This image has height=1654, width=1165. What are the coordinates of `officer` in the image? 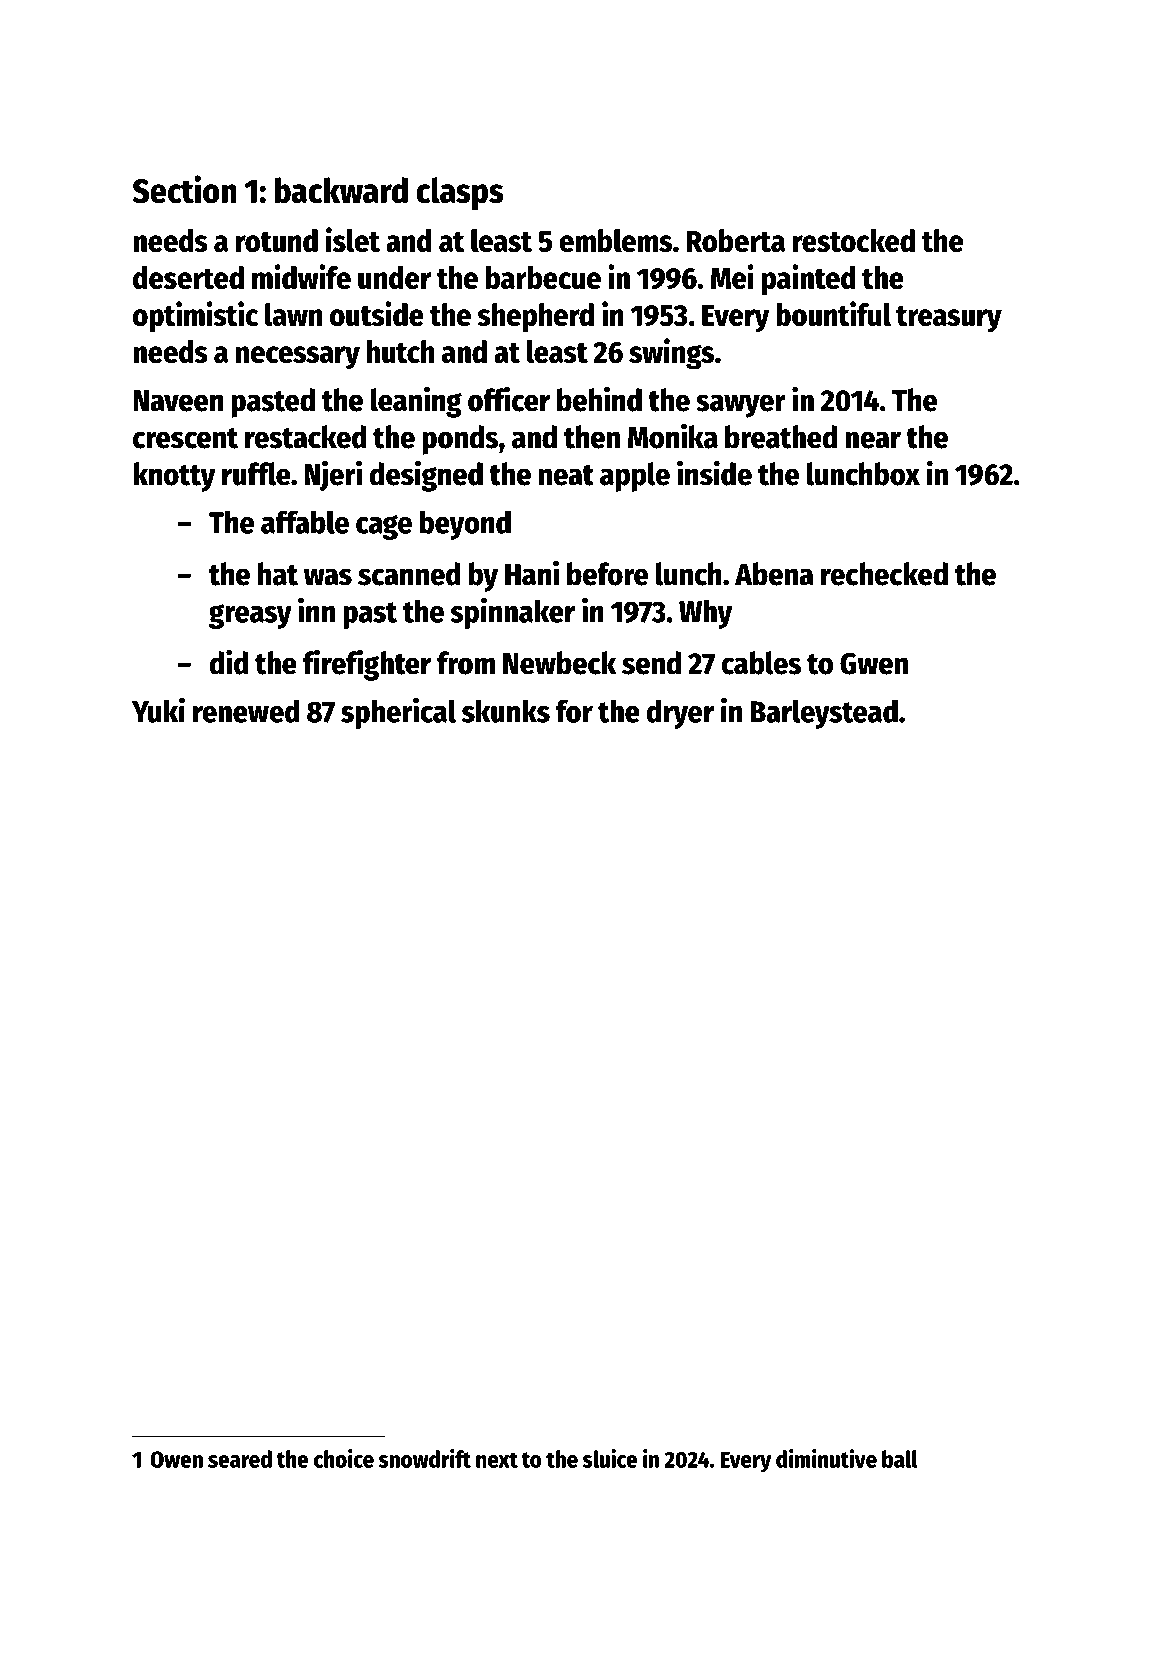 It's located at (509, 399).
